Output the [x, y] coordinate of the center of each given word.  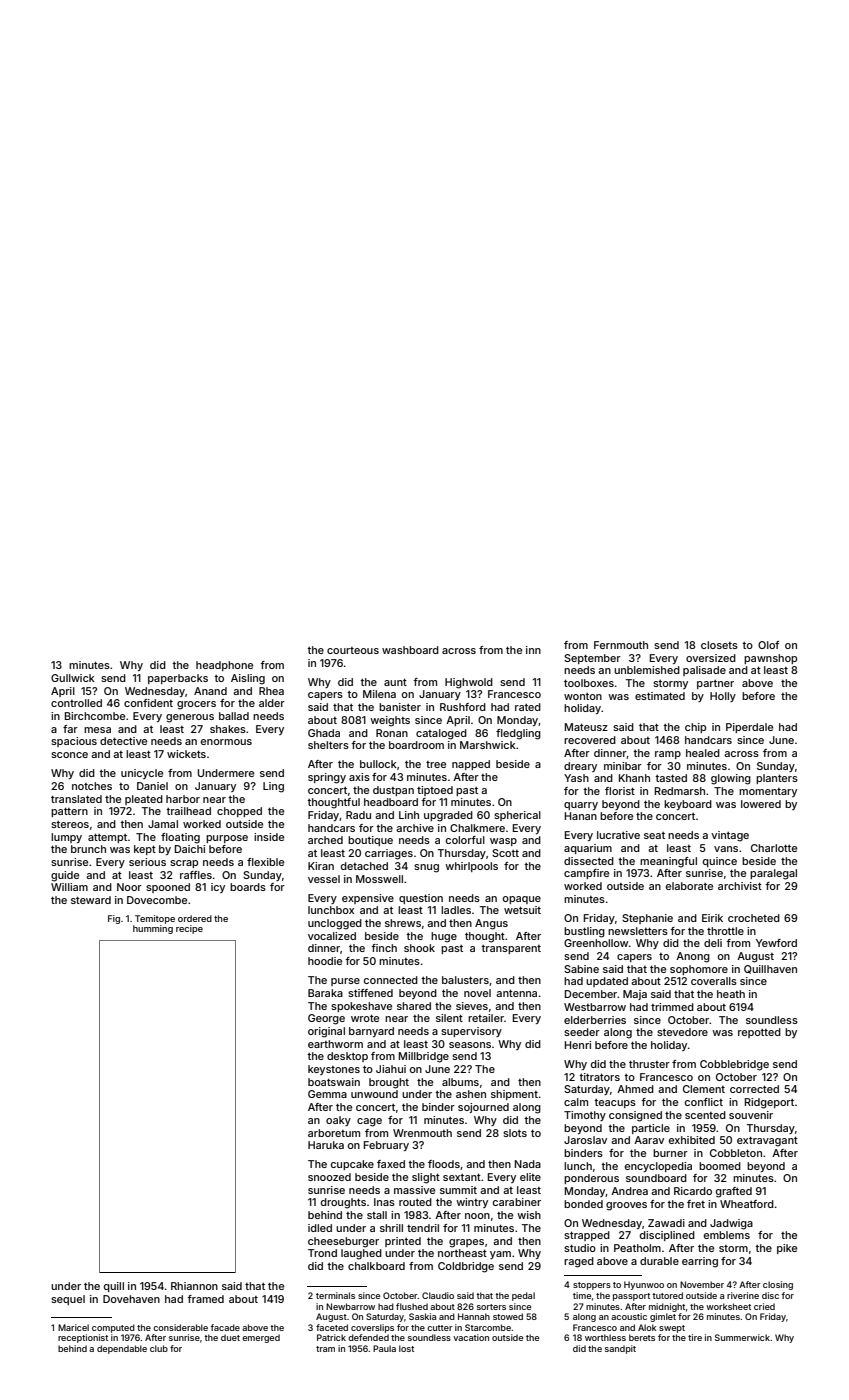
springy [327, 778]
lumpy [66, 838]
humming [153, 929]
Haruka [326, 1145]
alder [272, 703]
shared [414, 1006]
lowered [761, 804]
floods [444, 1164]
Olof [768, 645]
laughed [361, 1254]
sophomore [699, 970]
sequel [68, 1300]
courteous [353, 650]
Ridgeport [769, 1103]
